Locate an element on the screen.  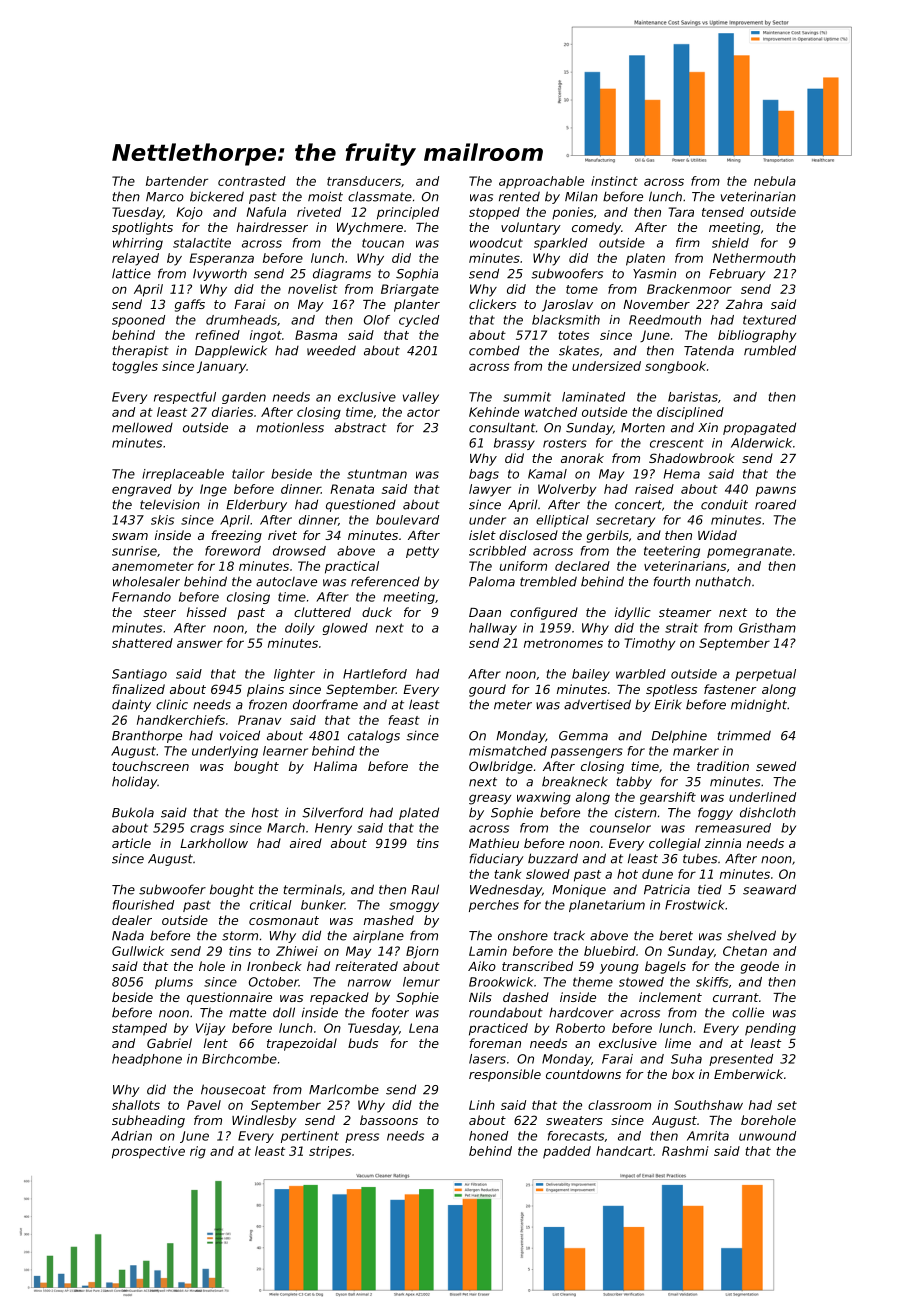
bassoons is located at coordinates (389, 1120).
